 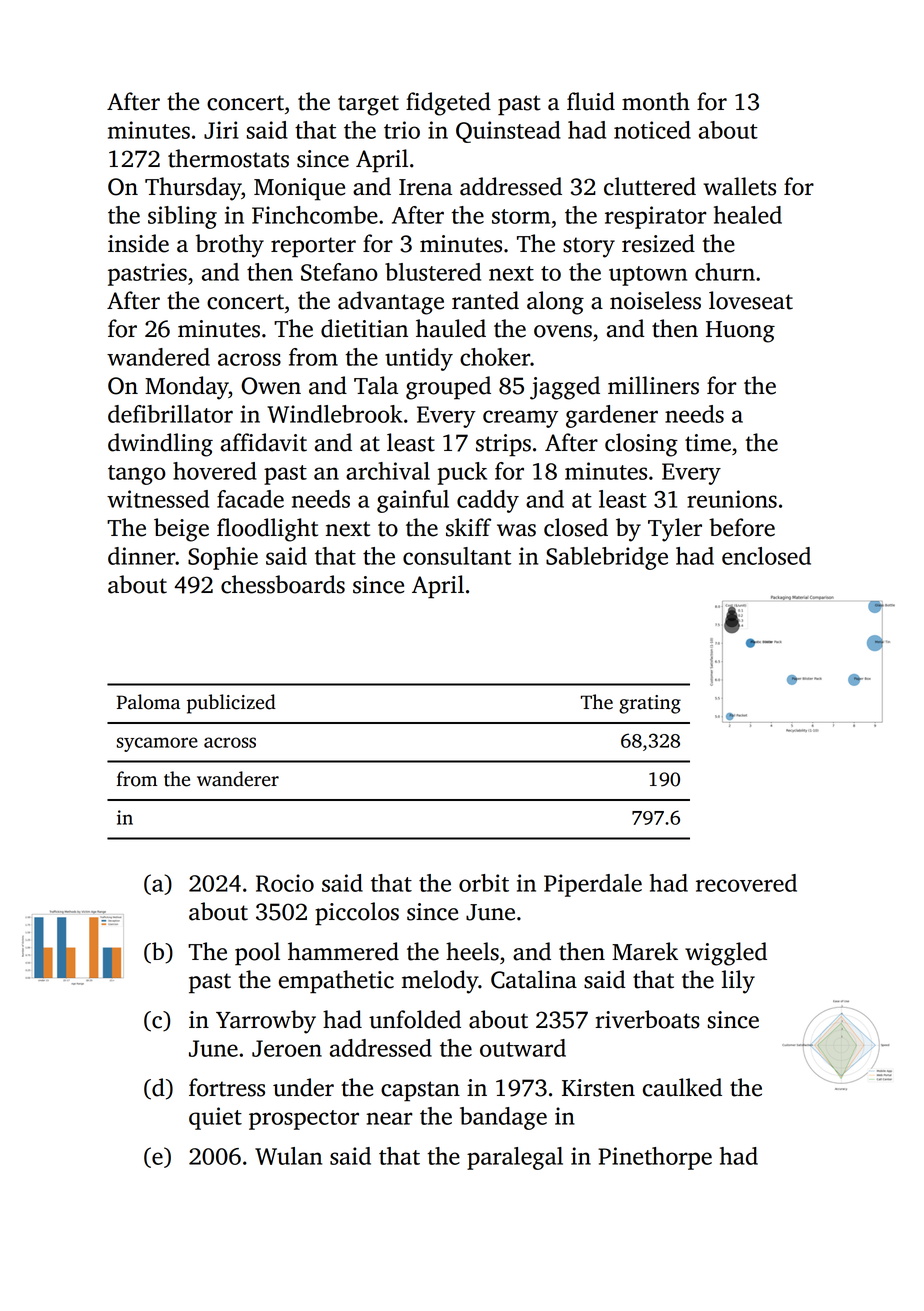 What do you see at coordinates (503, 445) in the screenshot?
I see `strips` at bounding box center [503, 445].
